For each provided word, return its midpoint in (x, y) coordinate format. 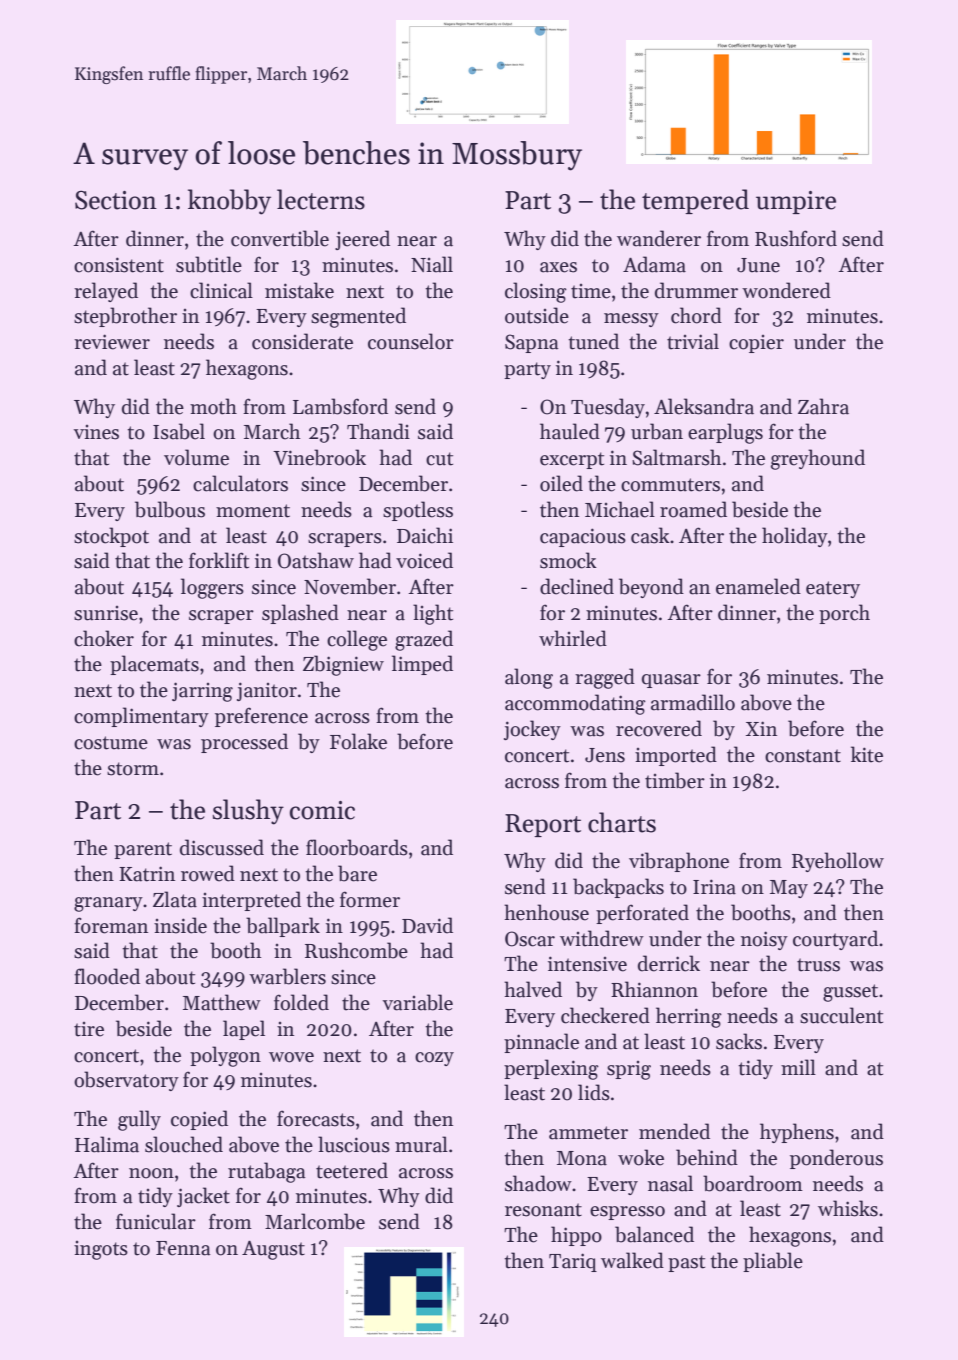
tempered (695, 201)
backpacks (618, 888)
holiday (795, 537)
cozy (434, 1059)
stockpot (111, 537)
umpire (796, 202)
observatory (126, 1081)
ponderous (836, 1159)
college (357, 640)
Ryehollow (838, 862)
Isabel (179, 431)
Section (116, 200)
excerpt (572, 460)
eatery (833, 589)
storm (133, 769)
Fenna (183, 1248)
